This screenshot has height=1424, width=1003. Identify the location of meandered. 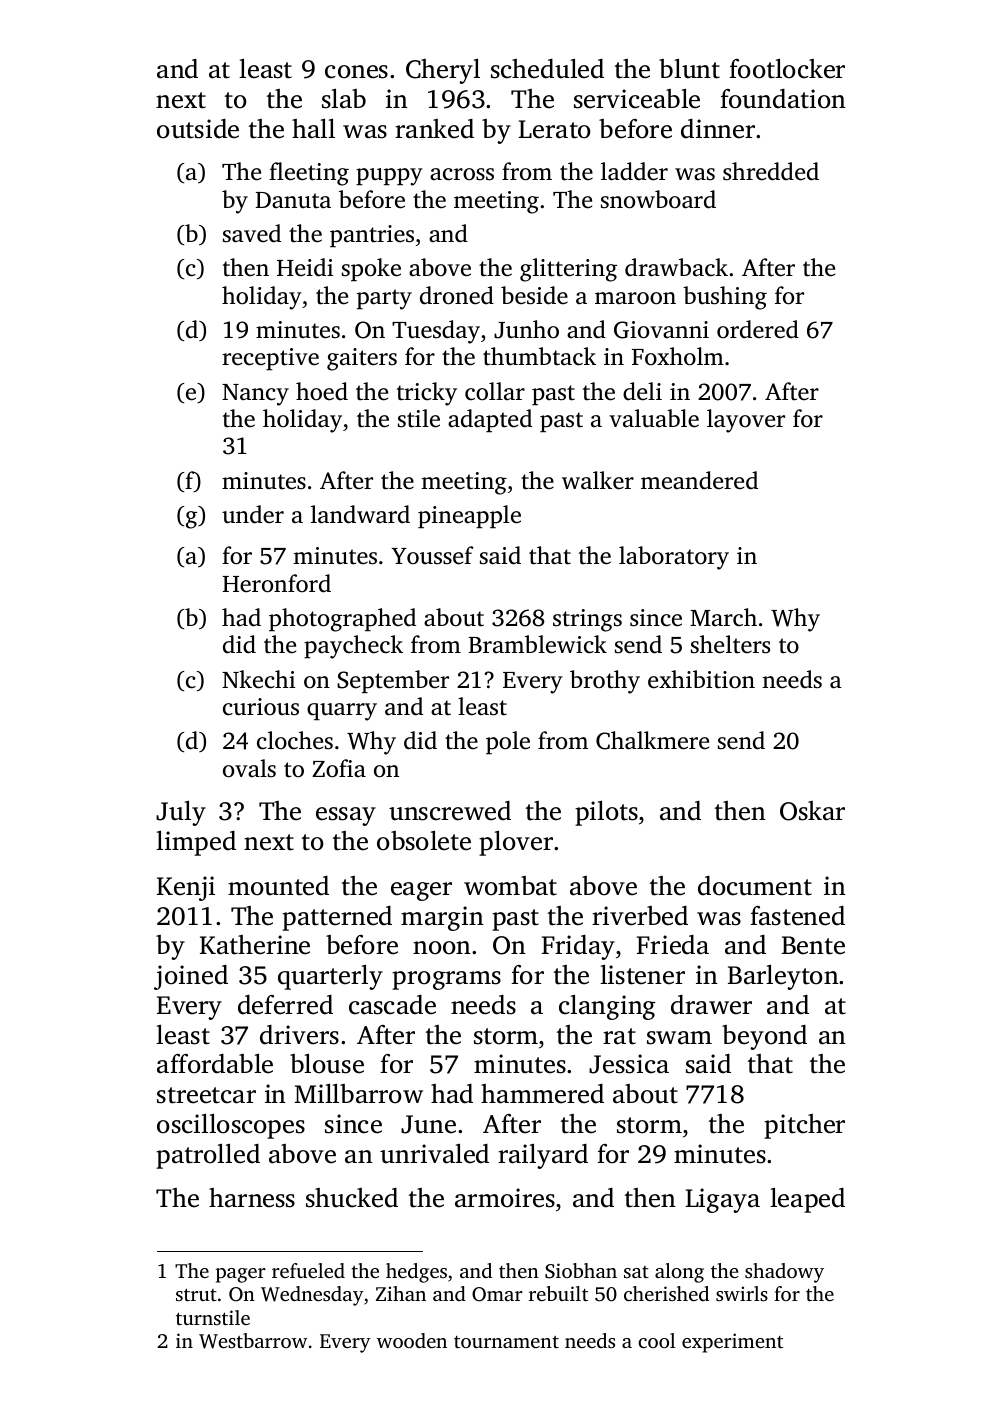
(699, 480).
